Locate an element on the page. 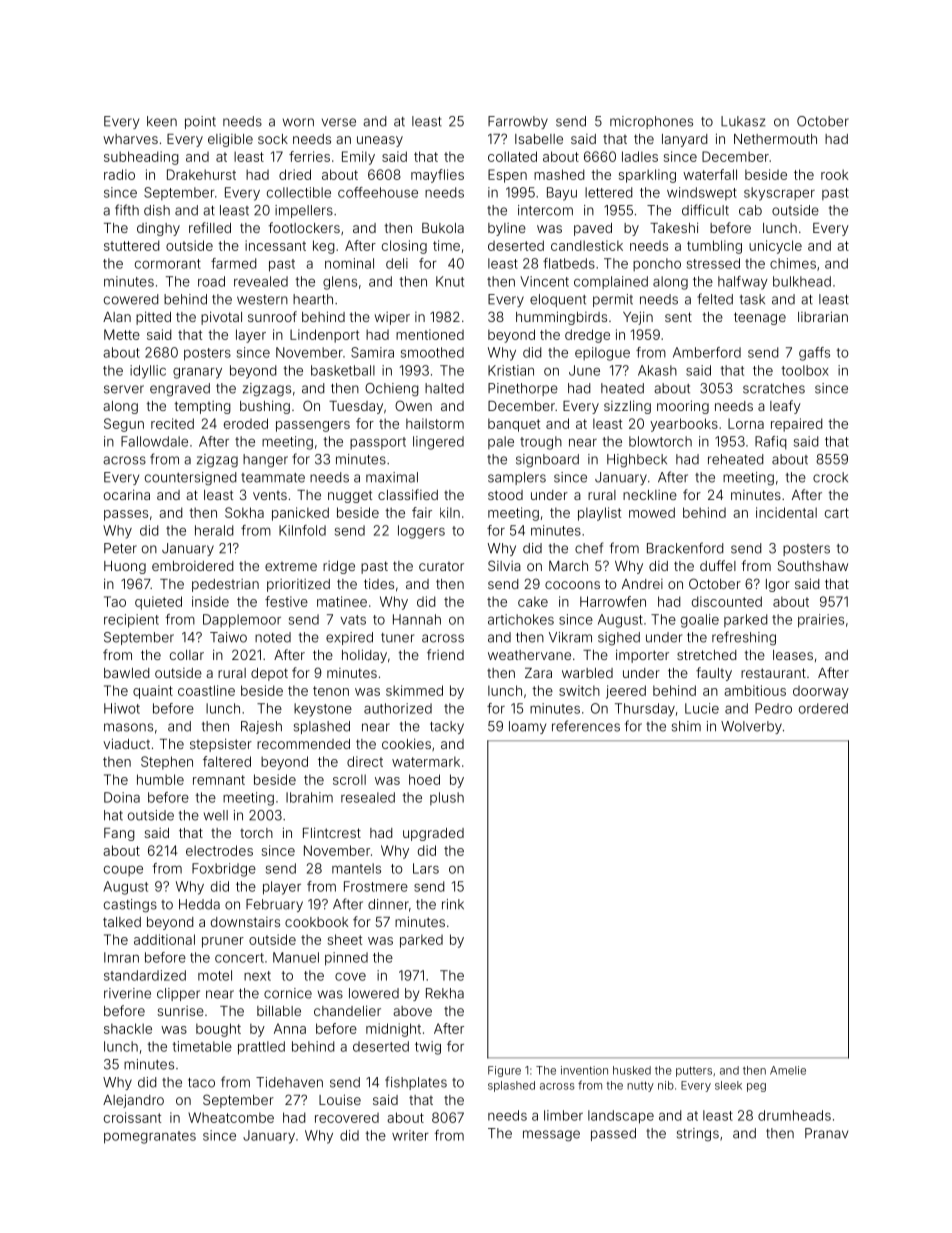 This document has height=1233, width=952. Pranav is located at coordinates (826, 1133).
